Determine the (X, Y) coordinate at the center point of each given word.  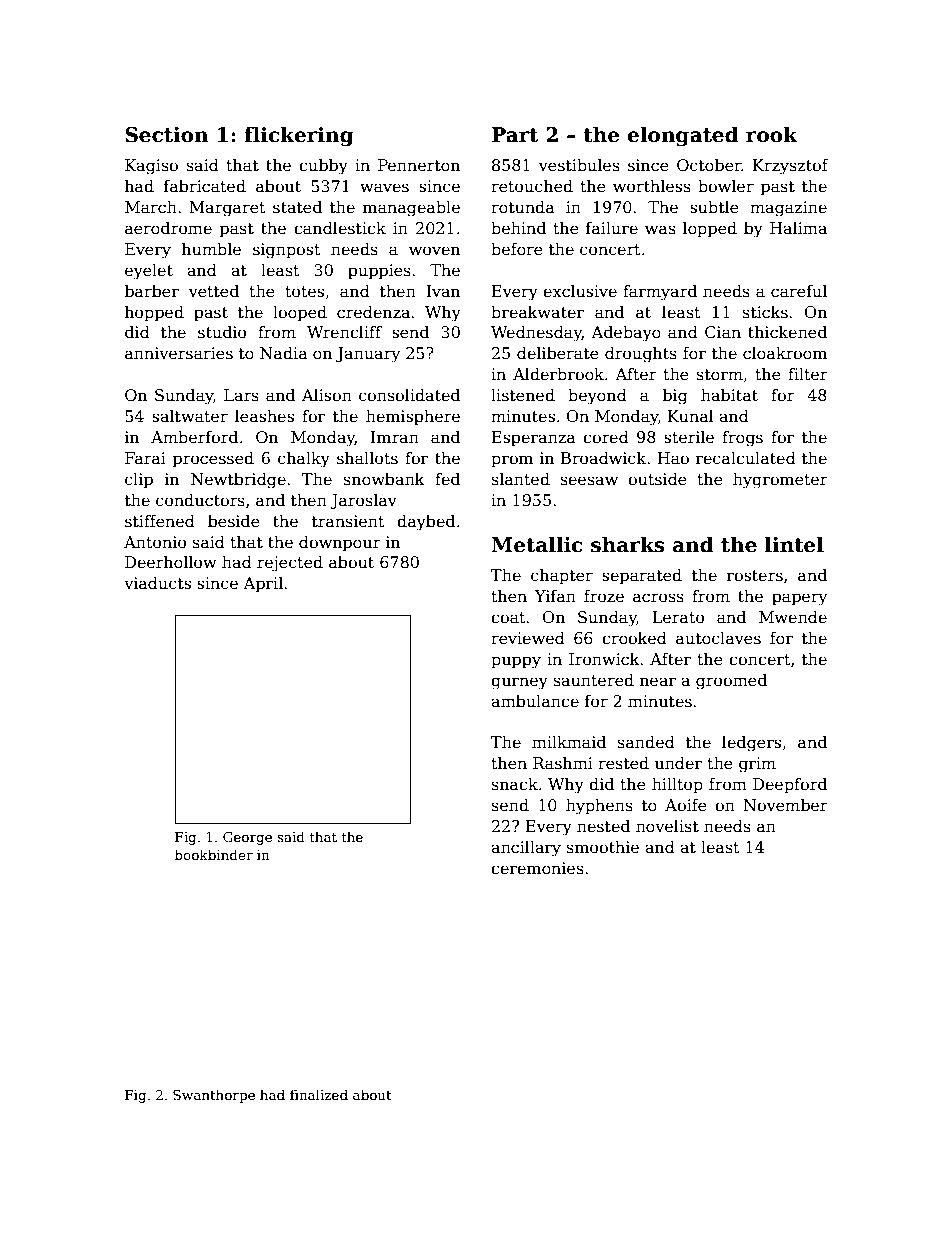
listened (523, 395)
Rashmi (563, 763)
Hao (673, 458)
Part (515, 135)
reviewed (528, 638)
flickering (299, 136)
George (247, 838)
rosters (755, 576)
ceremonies (537, 868)
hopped (154, 313)
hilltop (677, 785)
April (263, 585)
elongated (683, 136)
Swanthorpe (214, 1096)
